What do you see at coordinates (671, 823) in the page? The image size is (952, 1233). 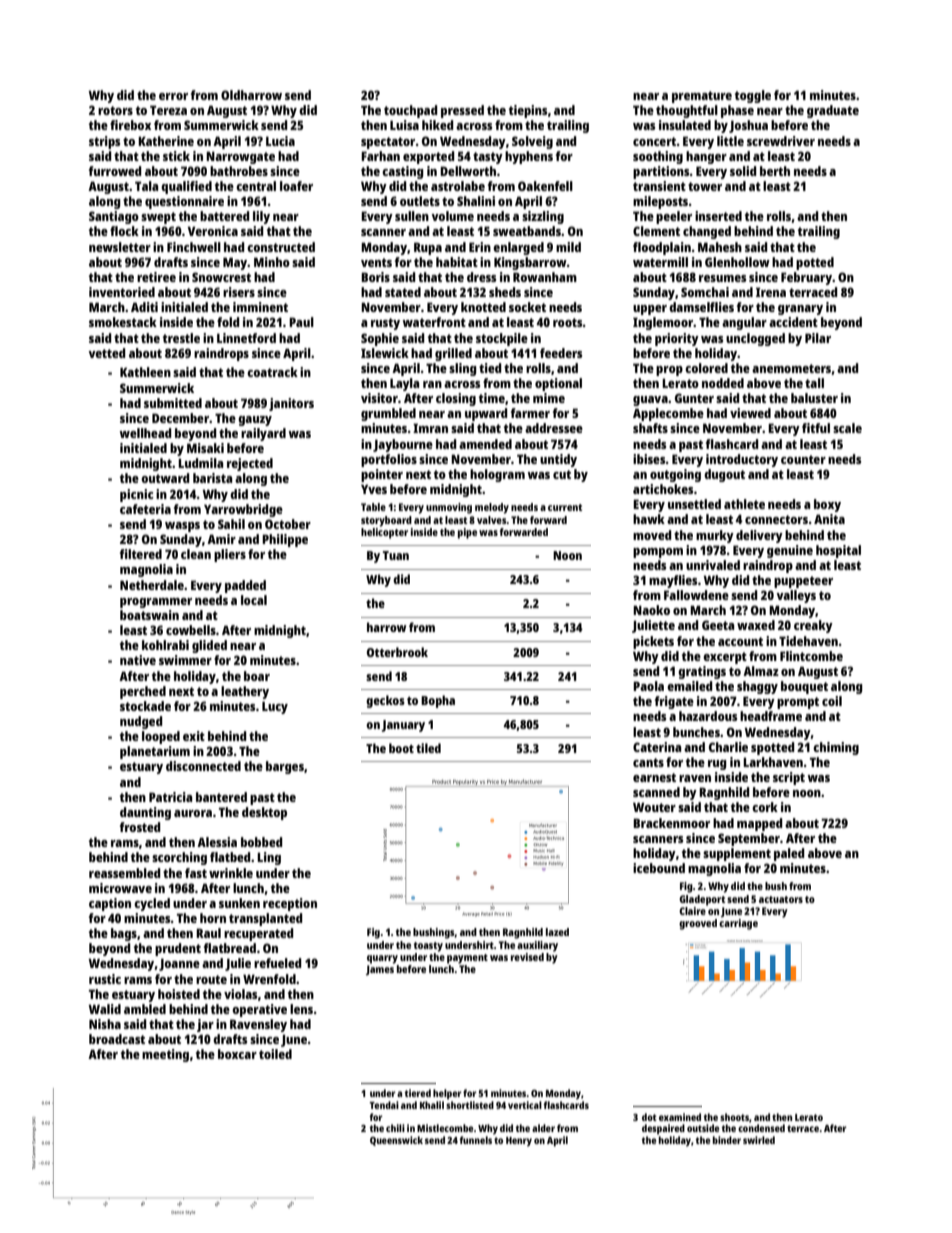 I see `Brackenmoor` at bounding box center [671, 823].
